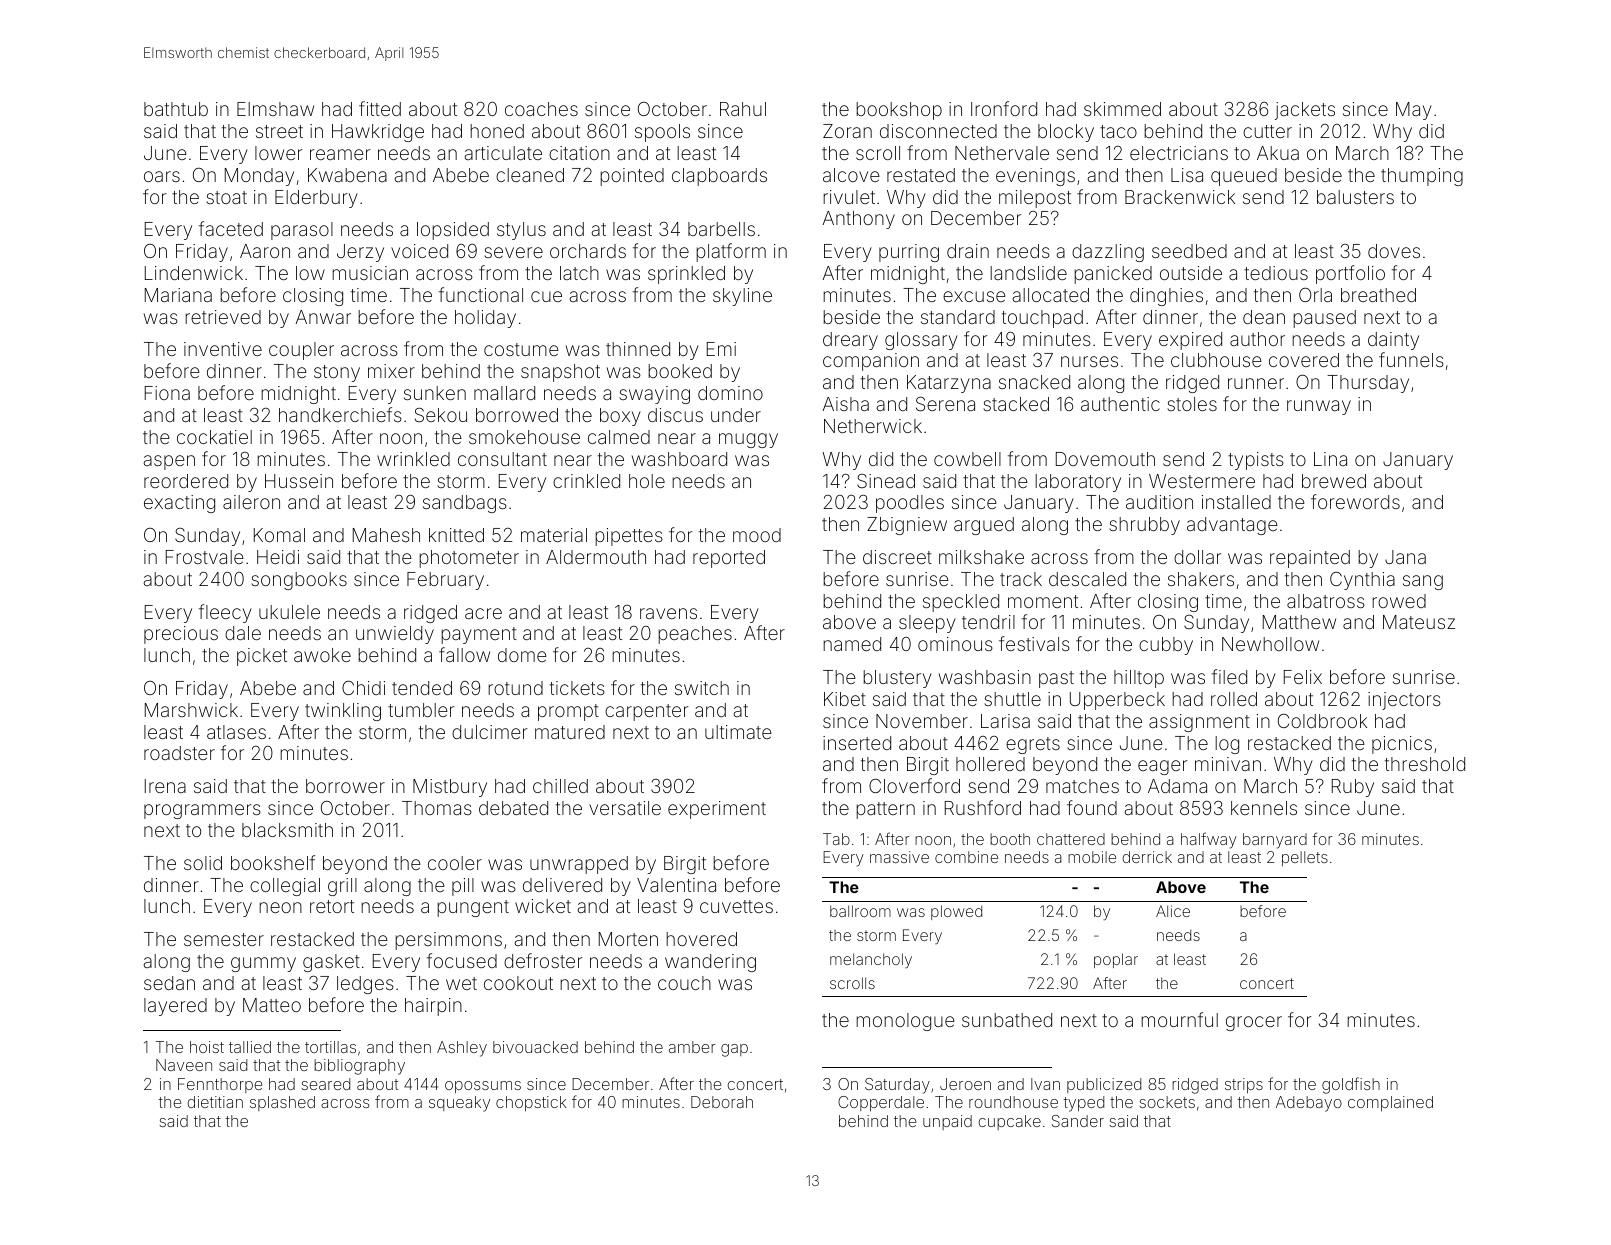  Describe the element at coordinates (1305, 111) in the screenshot. I see `jackets` at that location.
